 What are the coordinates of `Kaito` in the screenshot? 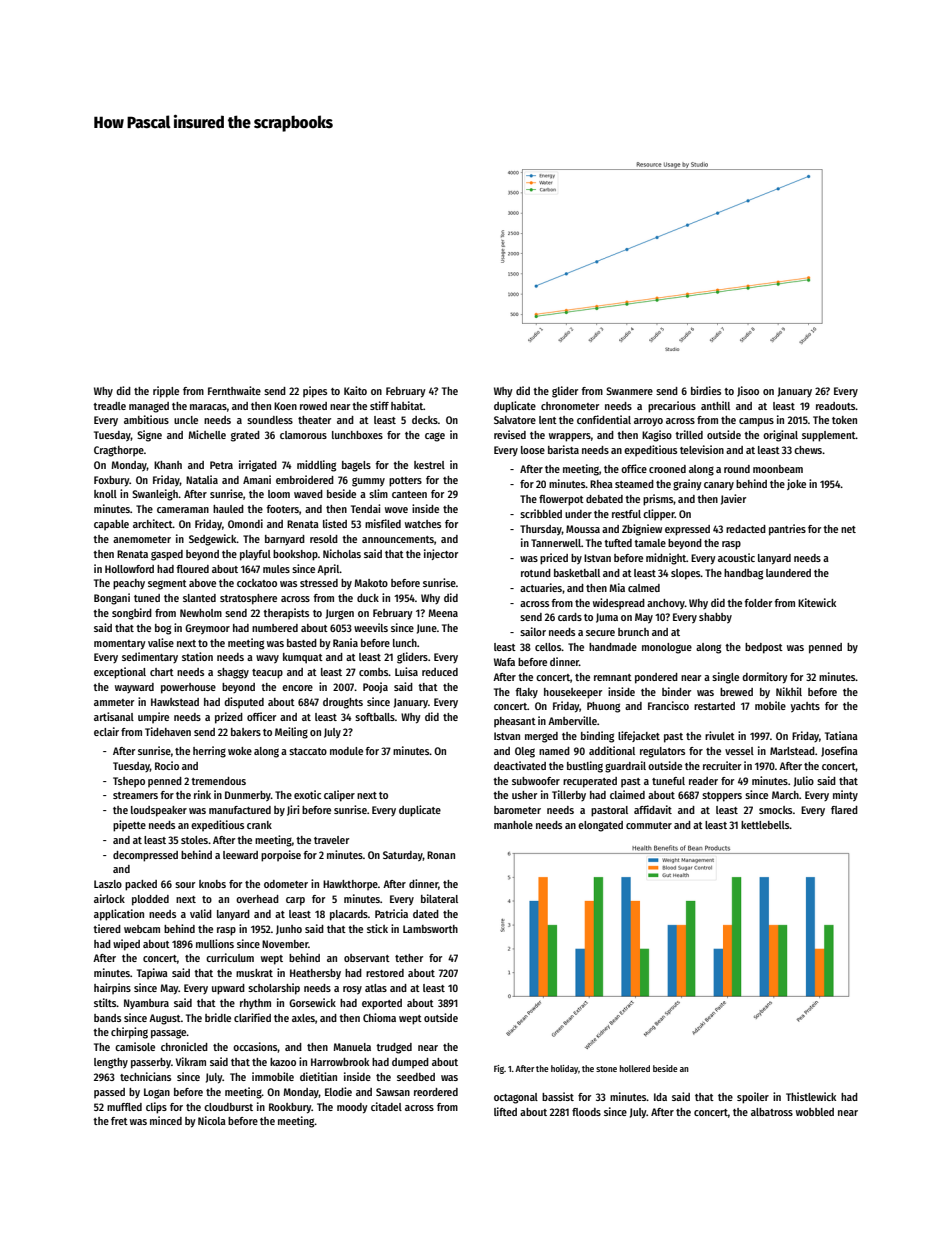 It's located at (355, 390).
